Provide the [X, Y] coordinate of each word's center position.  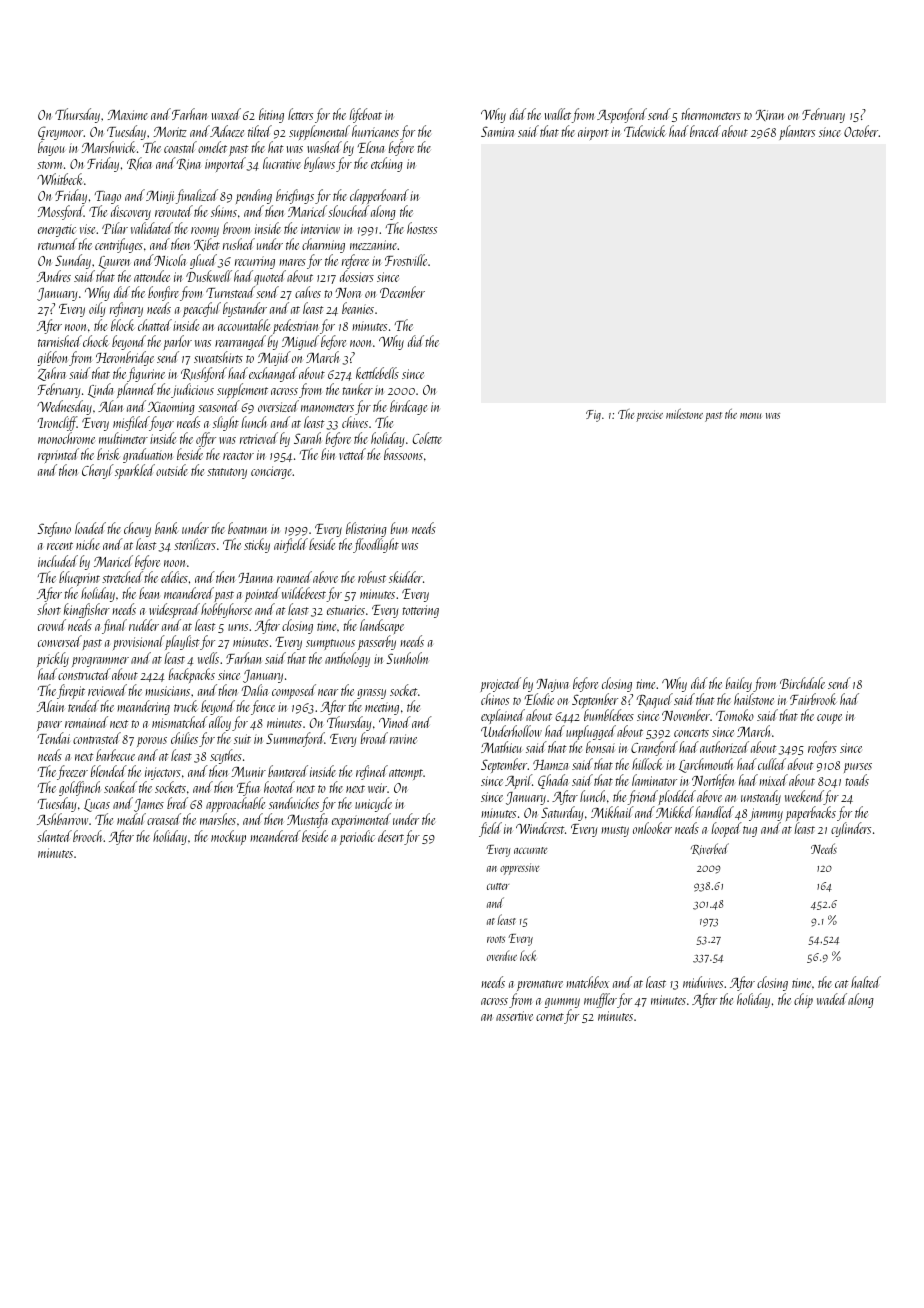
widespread [174, 611]
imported [225, 164]
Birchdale [802, 683]
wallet [558, 115]
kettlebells [377, 373]
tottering [420, 611]
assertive [514, 1016]
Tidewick [645, 131]
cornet [550, 1017]
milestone [684, 413]
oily [97, 310]
